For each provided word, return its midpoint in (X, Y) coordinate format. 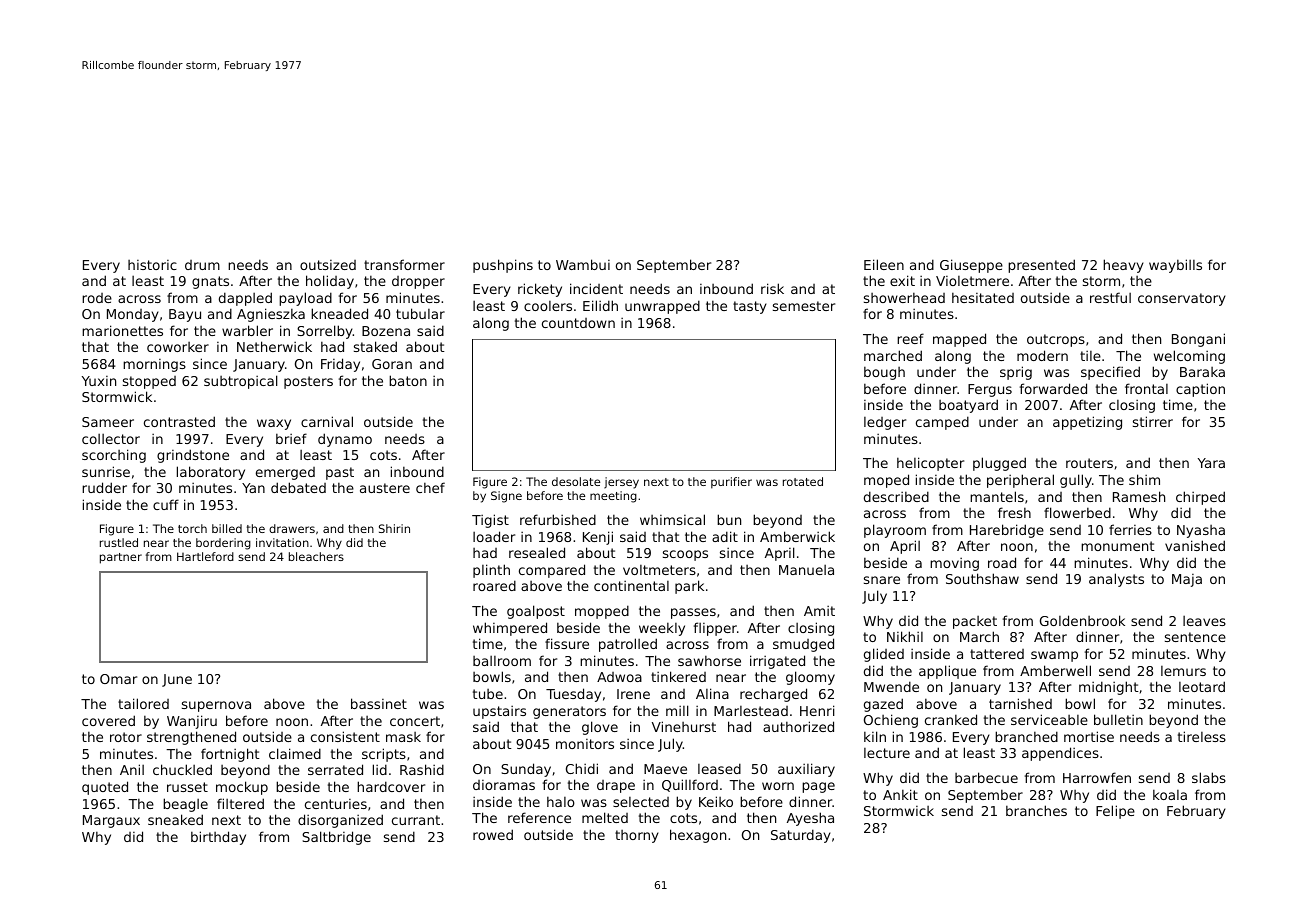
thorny (637, 836)
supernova (216, 706)
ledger (885, 423)
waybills (1175, 266)
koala (1170, 794)
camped (942, 423)
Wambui (583, 264)
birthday (218, 838)
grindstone (193, 456)
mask (403, 737)
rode (97, 298)
